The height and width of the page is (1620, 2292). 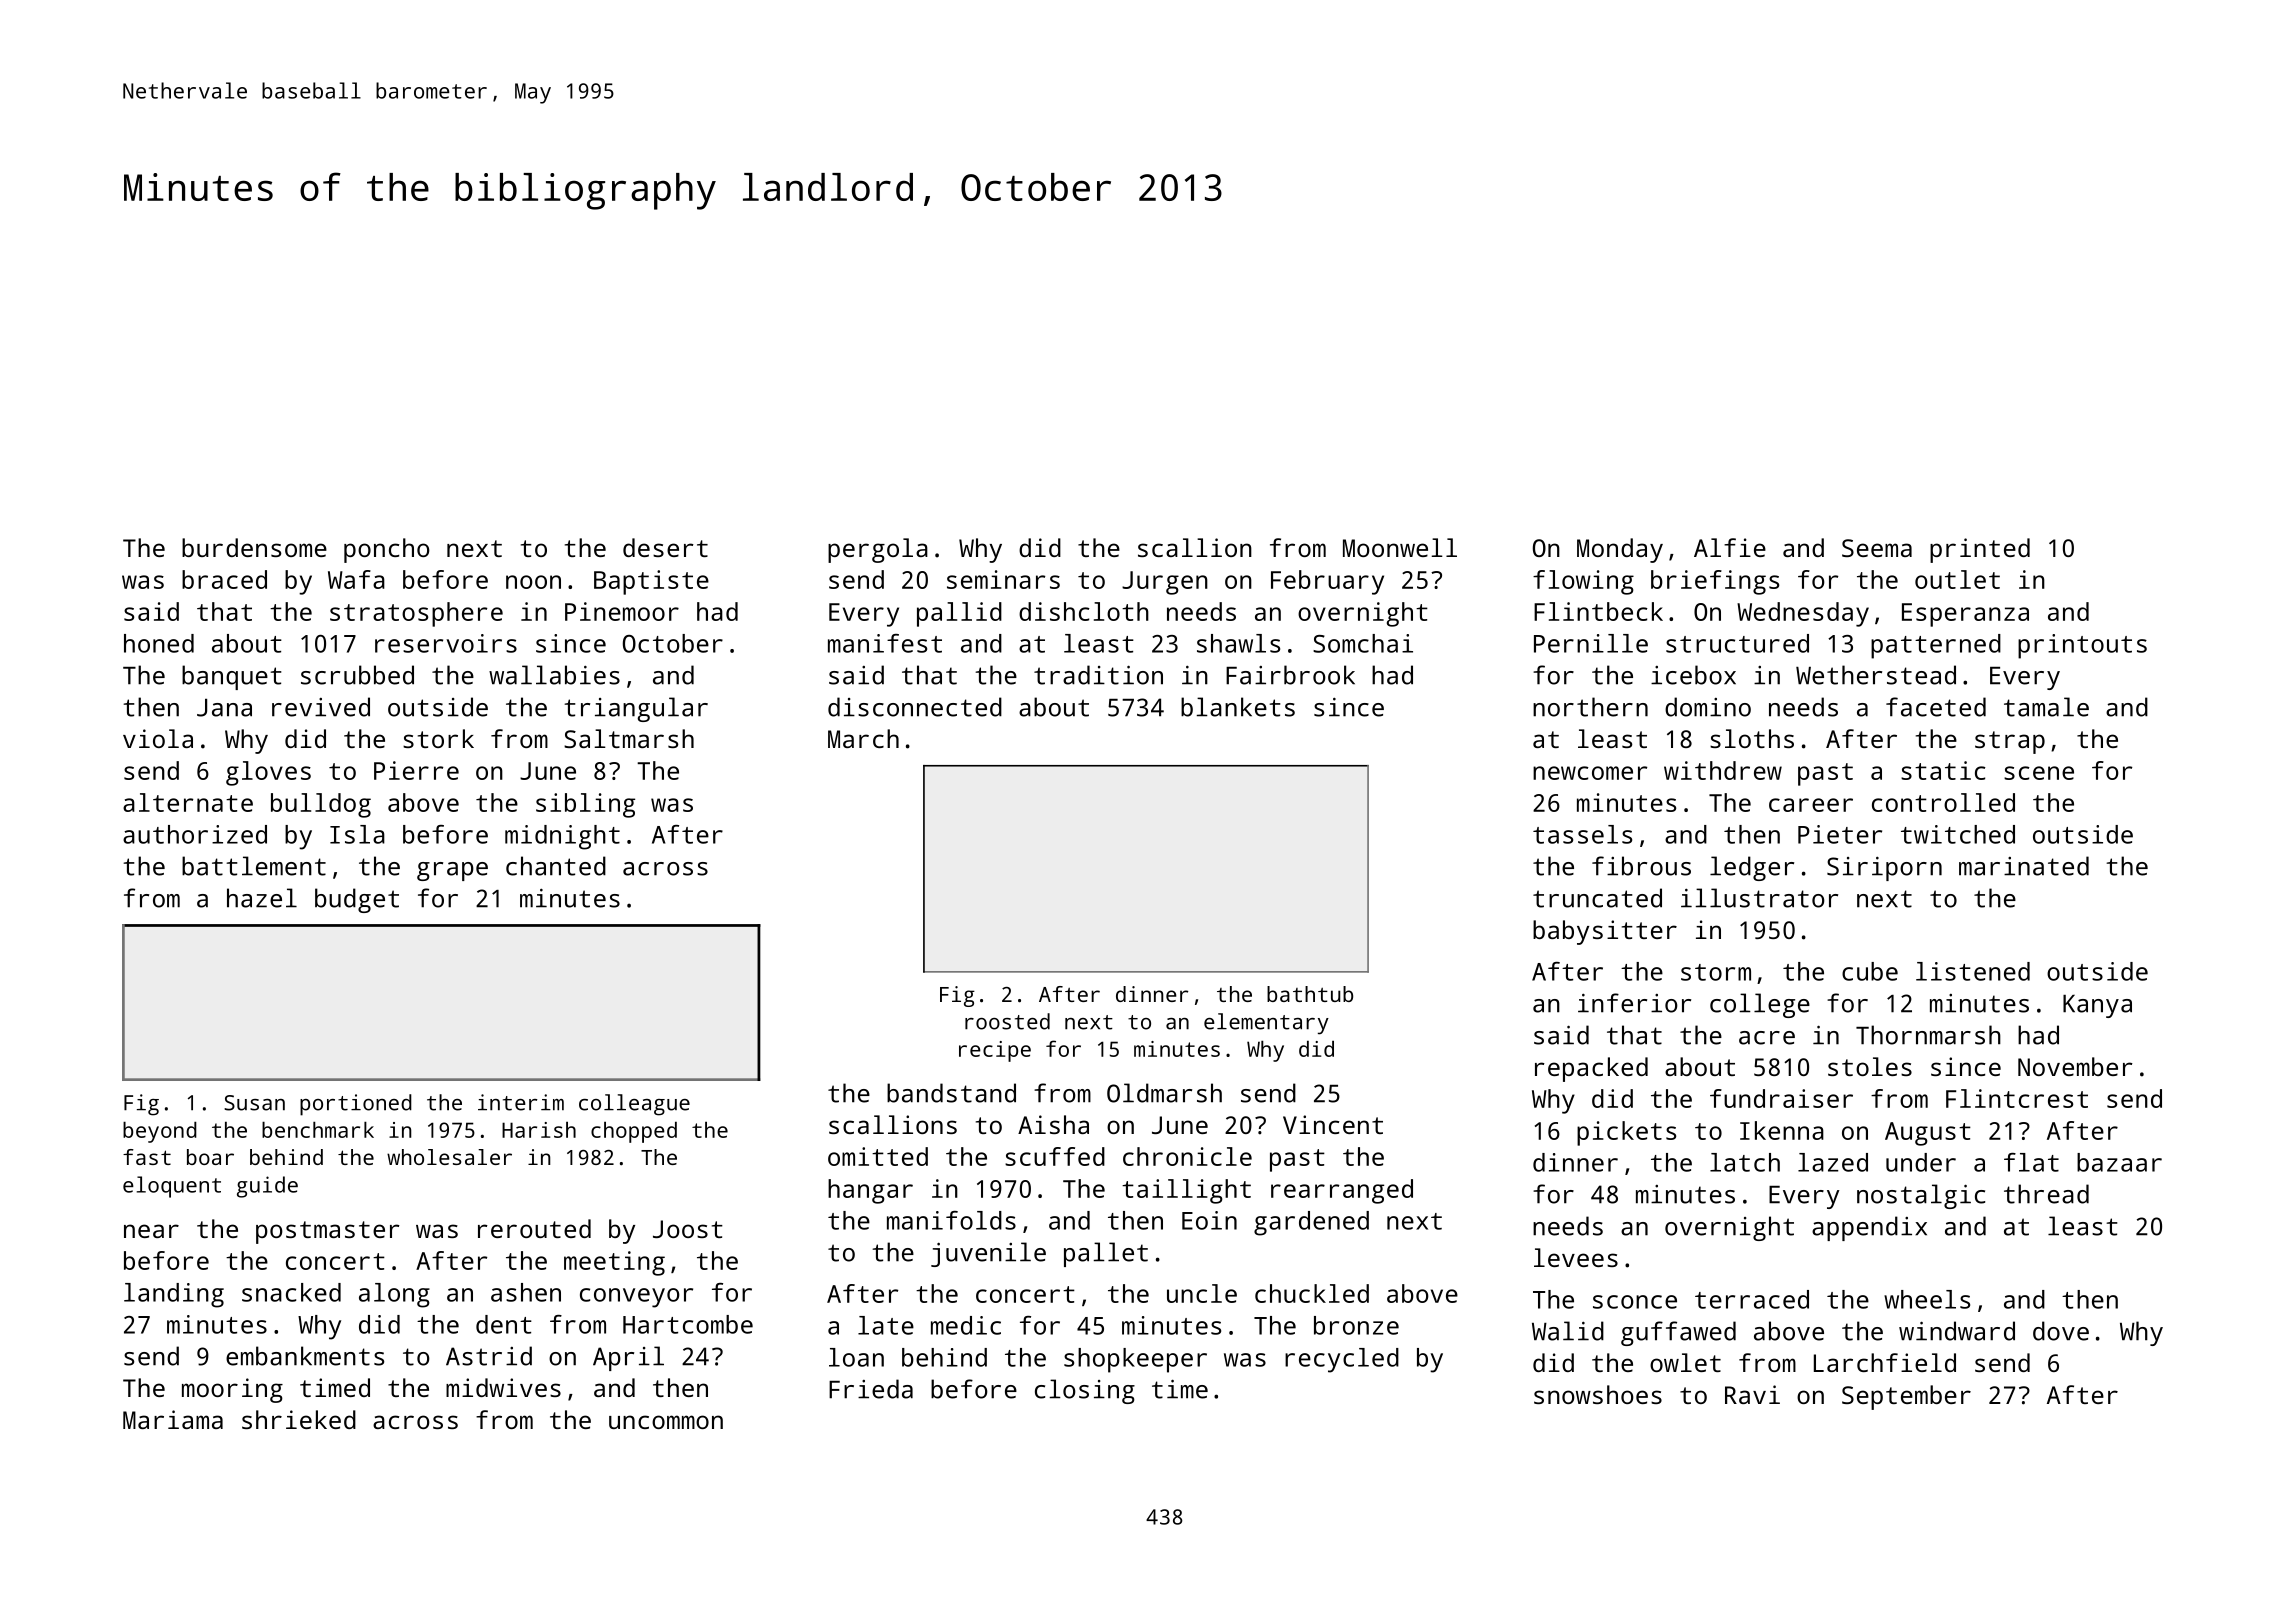 I want to click on Astrid, so click(x=489, y=1356).
